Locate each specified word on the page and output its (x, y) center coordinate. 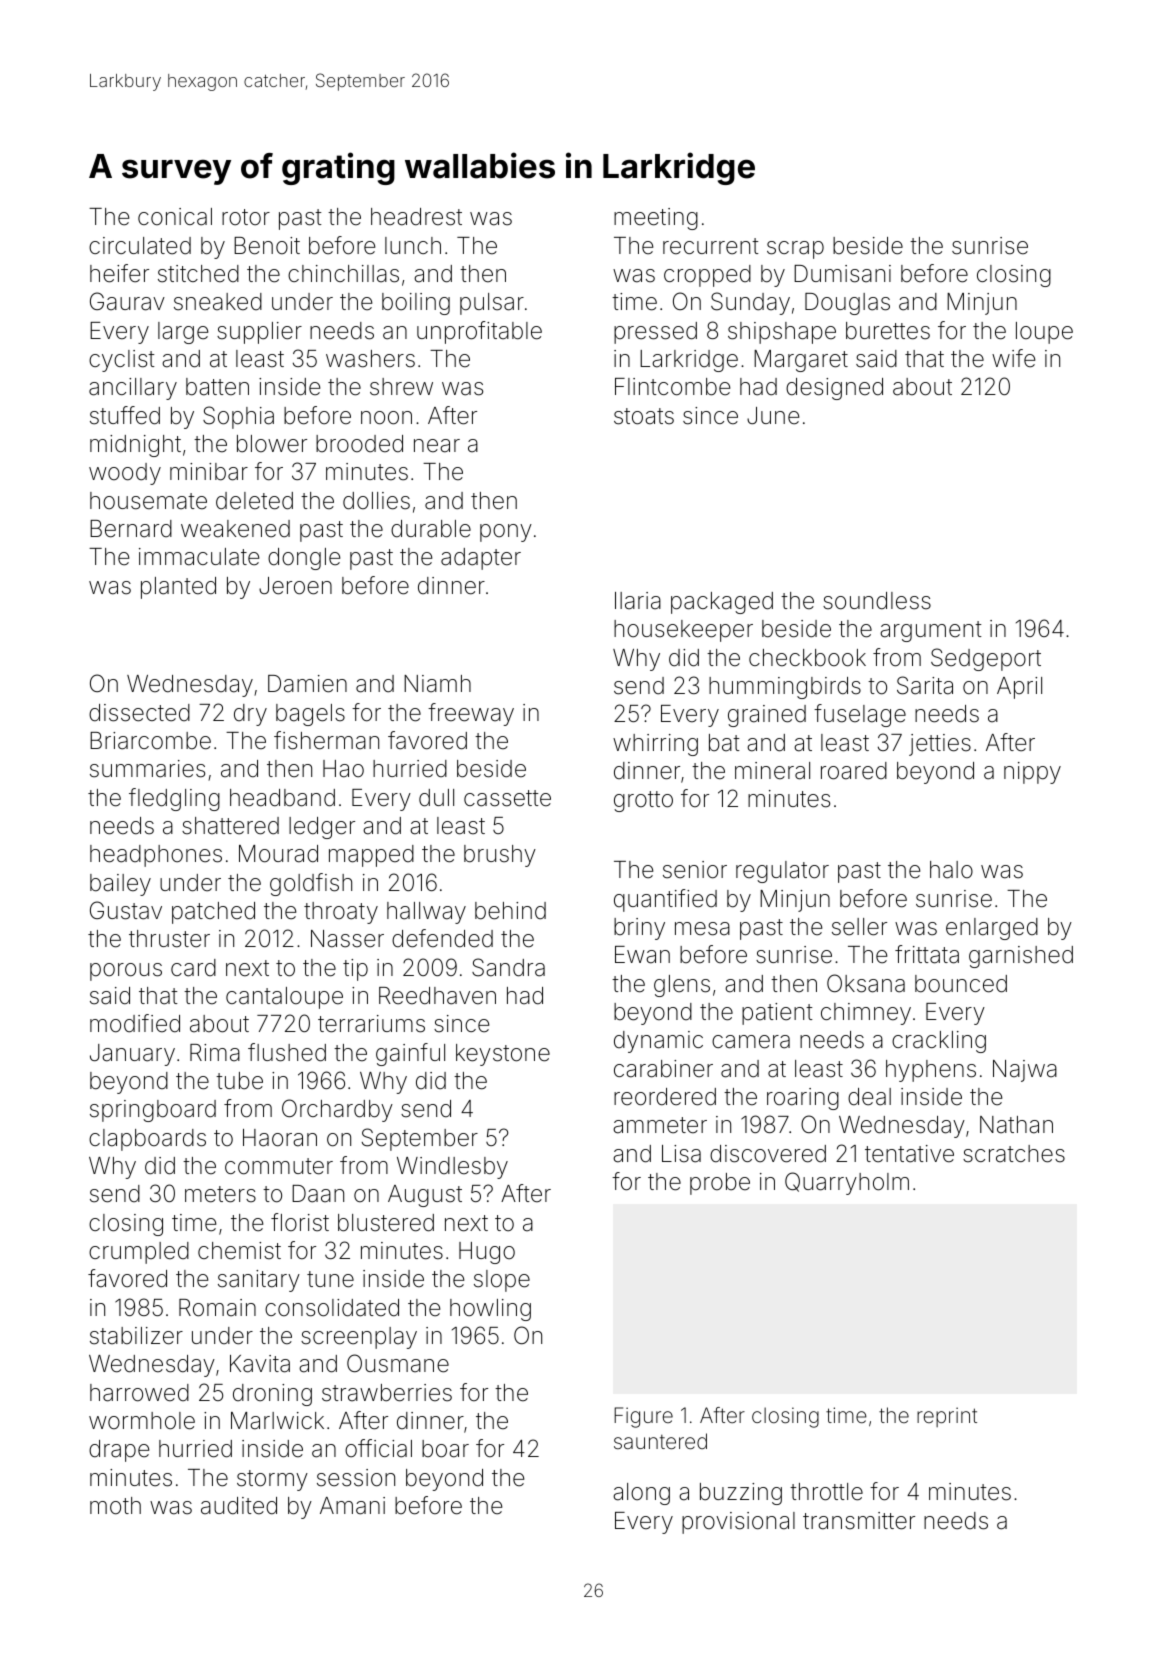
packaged (722, 603)
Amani (352, 1506)
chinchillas (343, 274)
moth (115, 1506)
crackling (939, 1042)
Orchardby (337, 1110)
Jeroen (295, 586)
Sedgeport (986, 659)
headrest (416, 217)
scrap (795, 250)
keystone (503, 1055)
